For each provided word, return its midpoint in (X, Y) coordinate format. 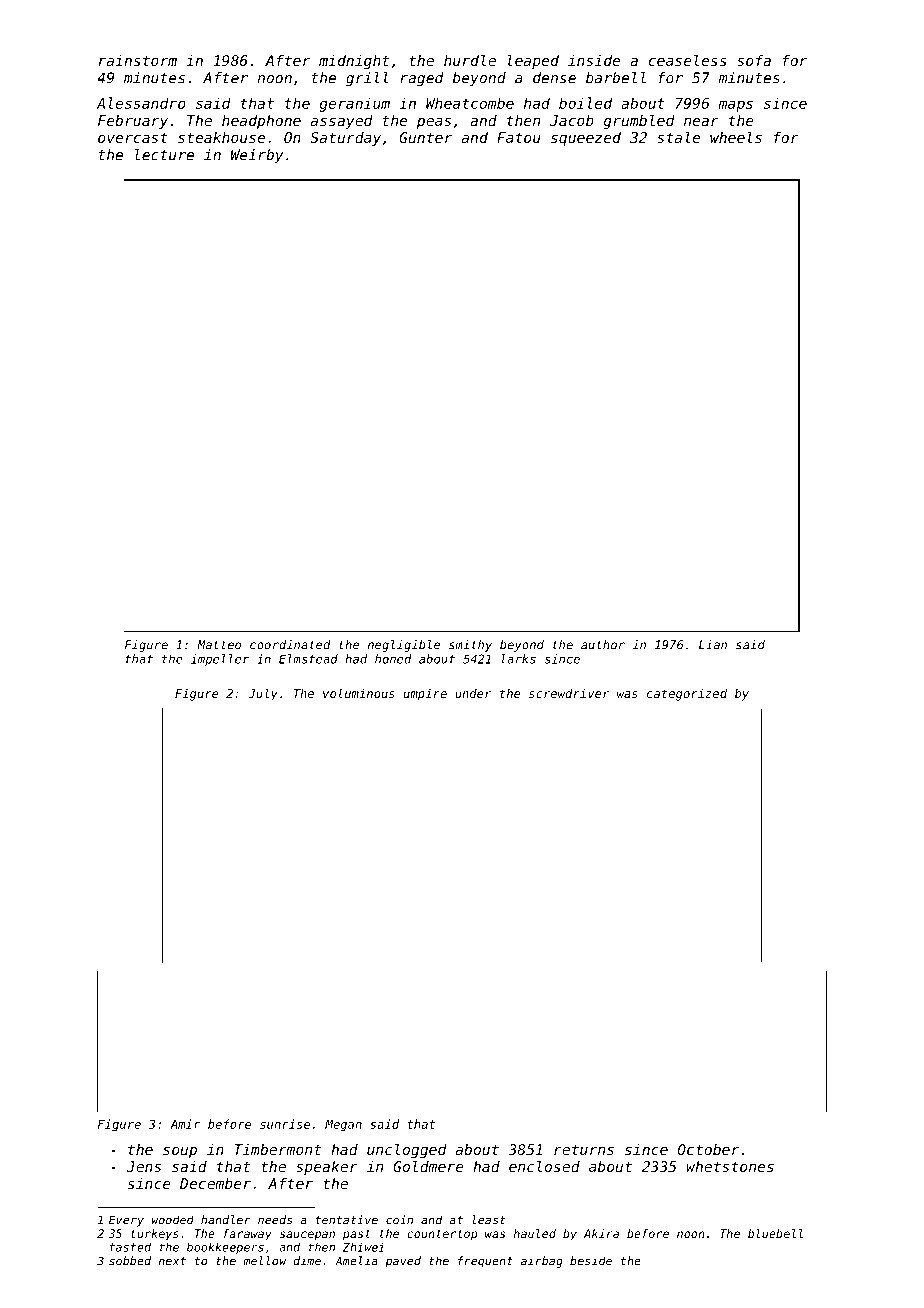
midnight (354, 62)
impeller (220, 660)
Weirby (257, 156)
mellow (265, 1261)
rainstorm (138, 60)
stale (678, 137)
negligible (404, 646)
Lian (713, 645)
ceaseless (688, 60)
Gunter (425, 137)
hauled (535, 1233)
